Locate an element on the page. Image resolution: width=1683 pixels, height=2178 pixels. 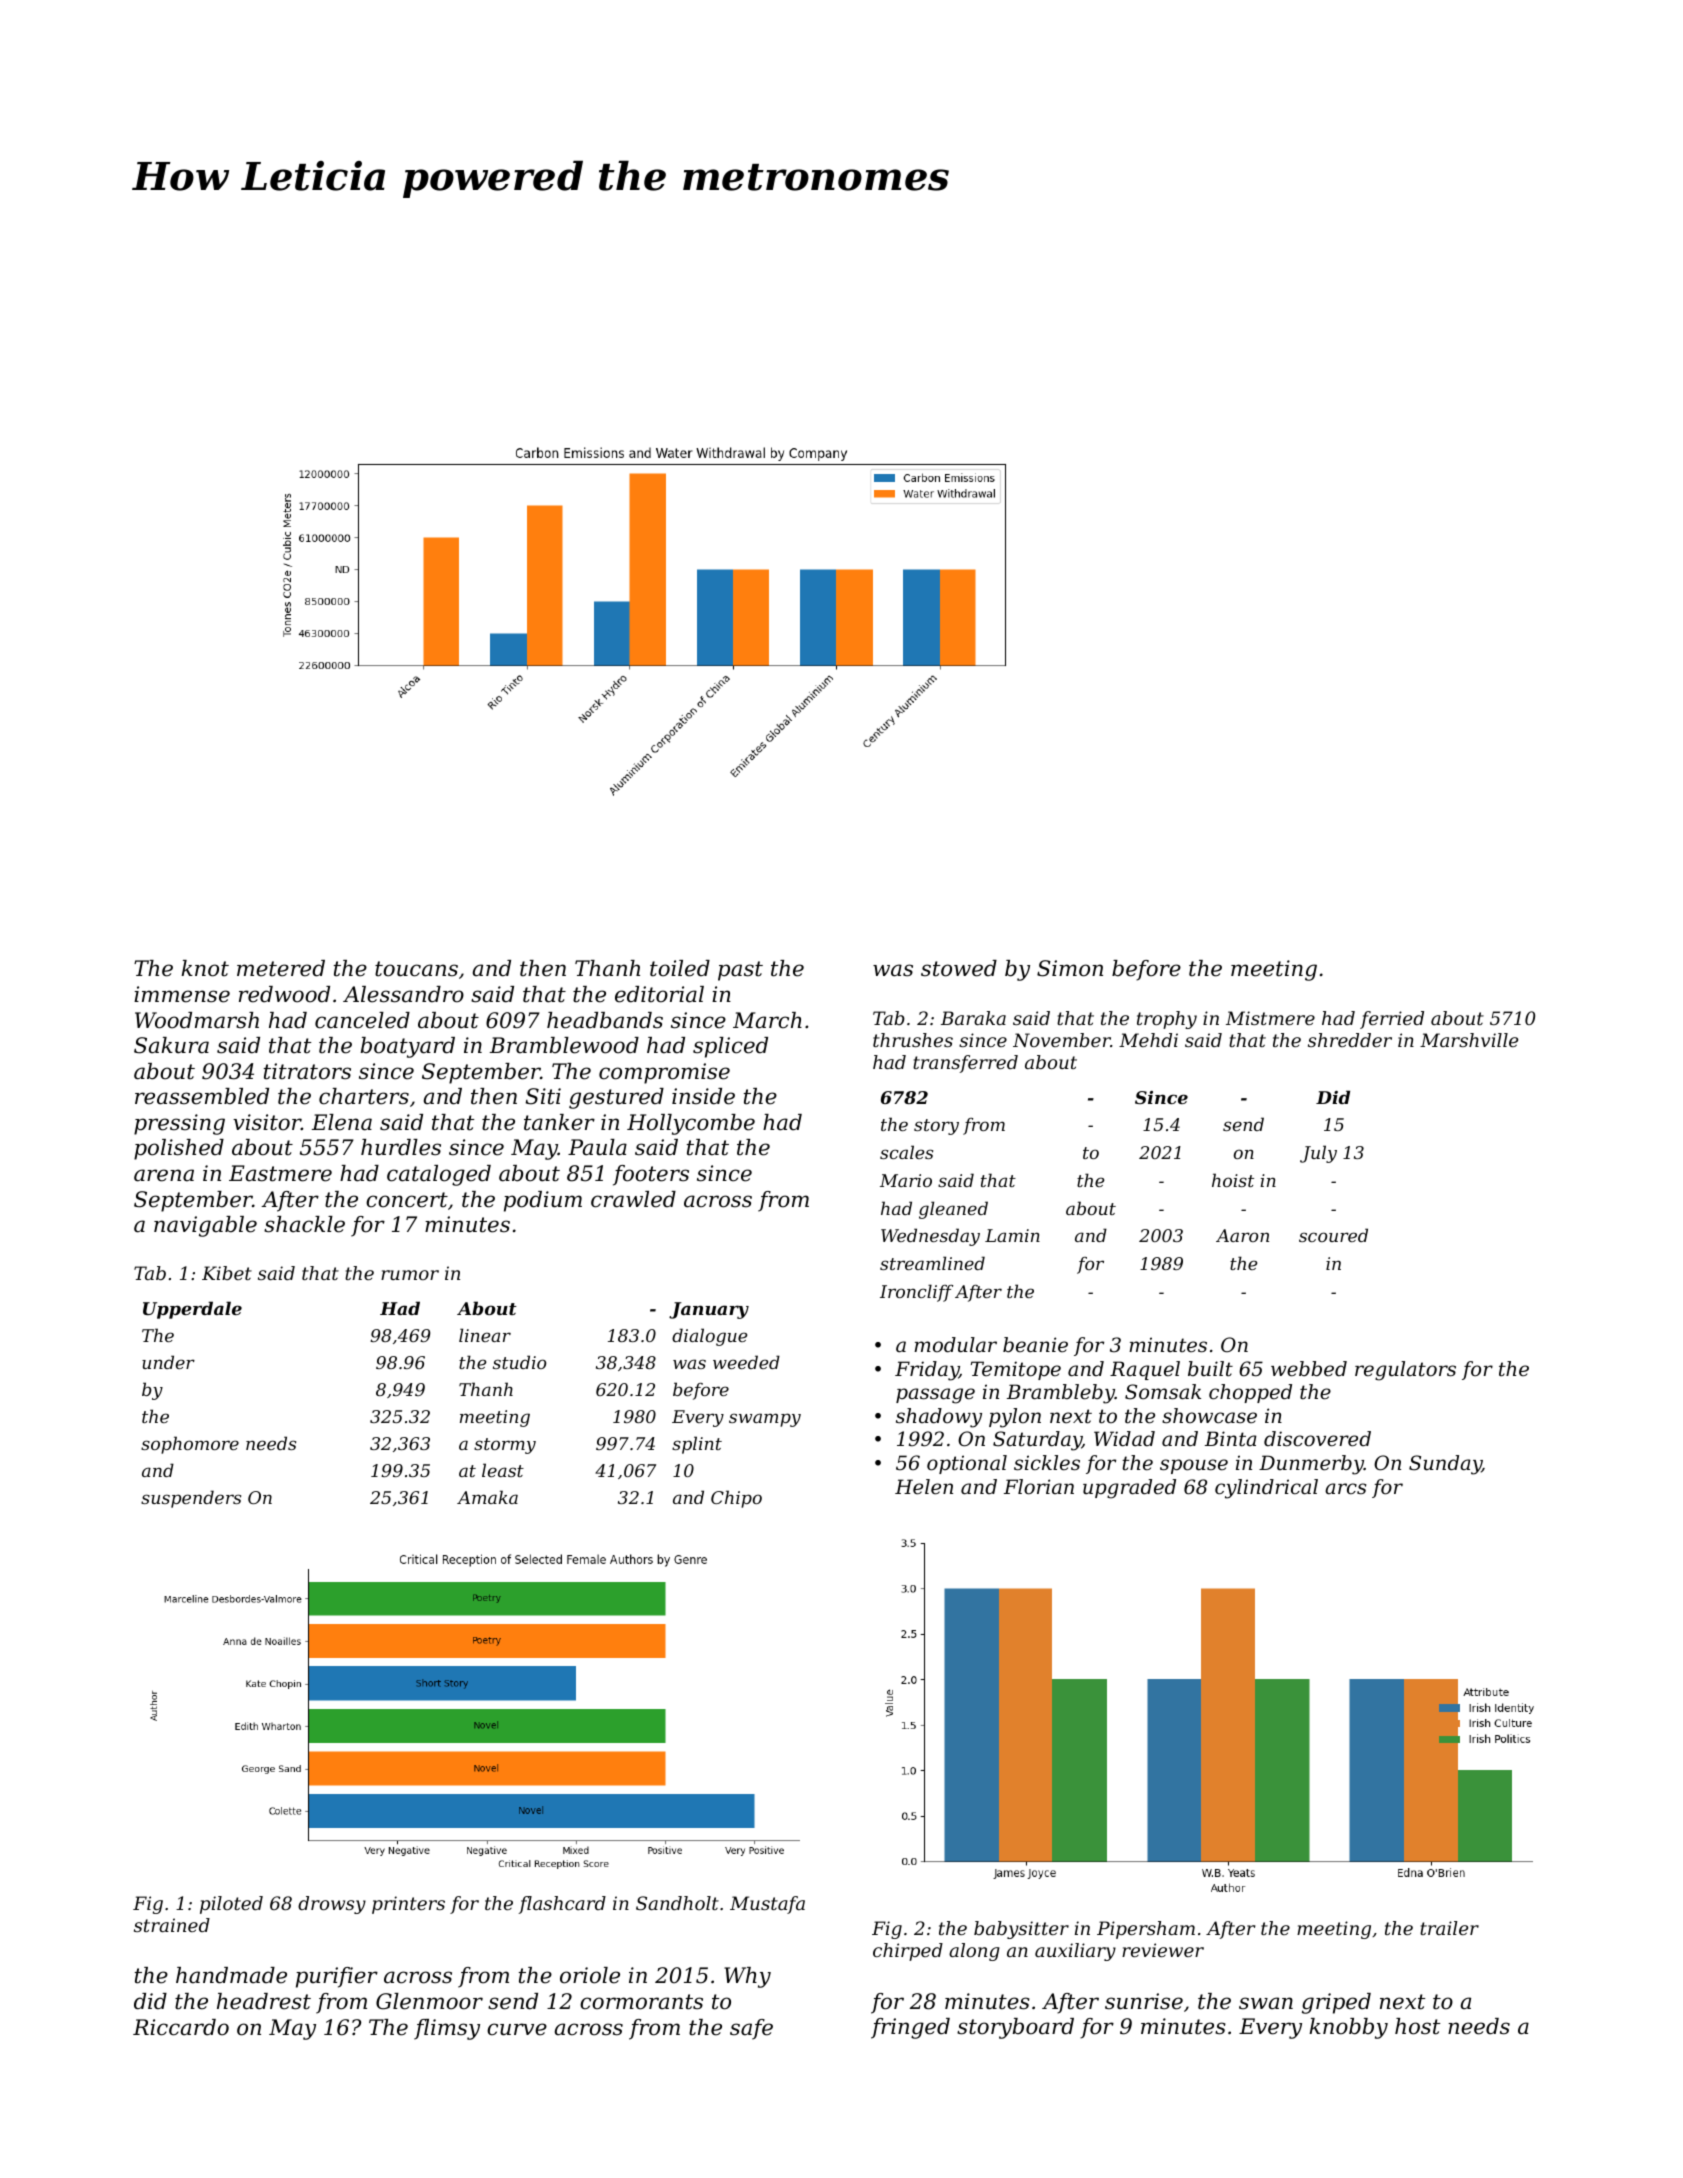
scoured is located at coordinates (1333, 1235).
